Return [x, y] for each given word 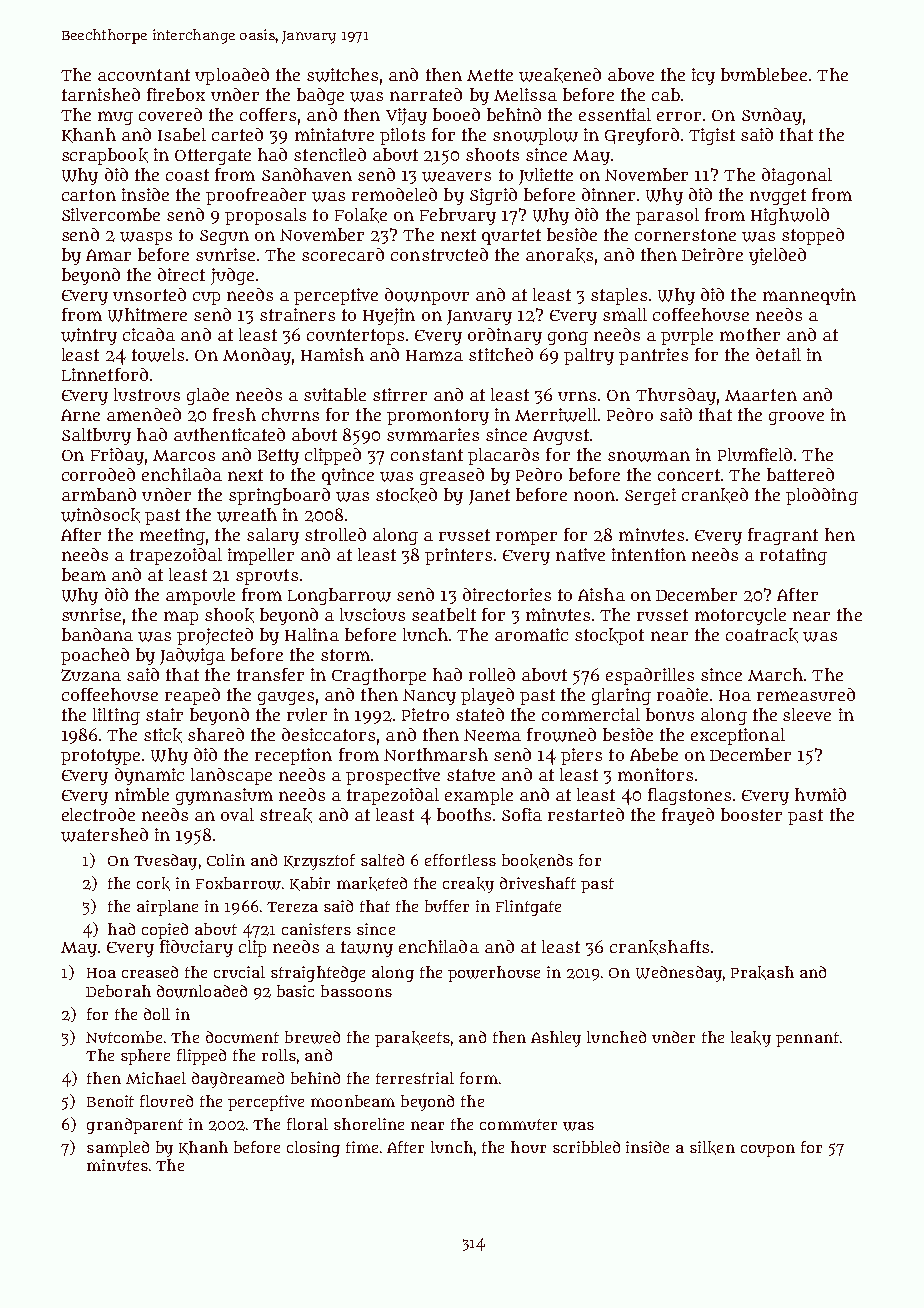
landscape [231, 776]
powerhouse [494, 974]
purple [687, 336]
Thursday [676, 396]
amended [144, 414]
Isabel [182, 134]
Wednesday [679, 974]
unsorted [149, 294]
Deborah [118, 991]
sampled [118, 1149]
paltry [589, 356]
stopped [813, 236]
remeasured [806, 694]
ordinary [505, 336]
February [458, 216]
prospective [393, 776]
